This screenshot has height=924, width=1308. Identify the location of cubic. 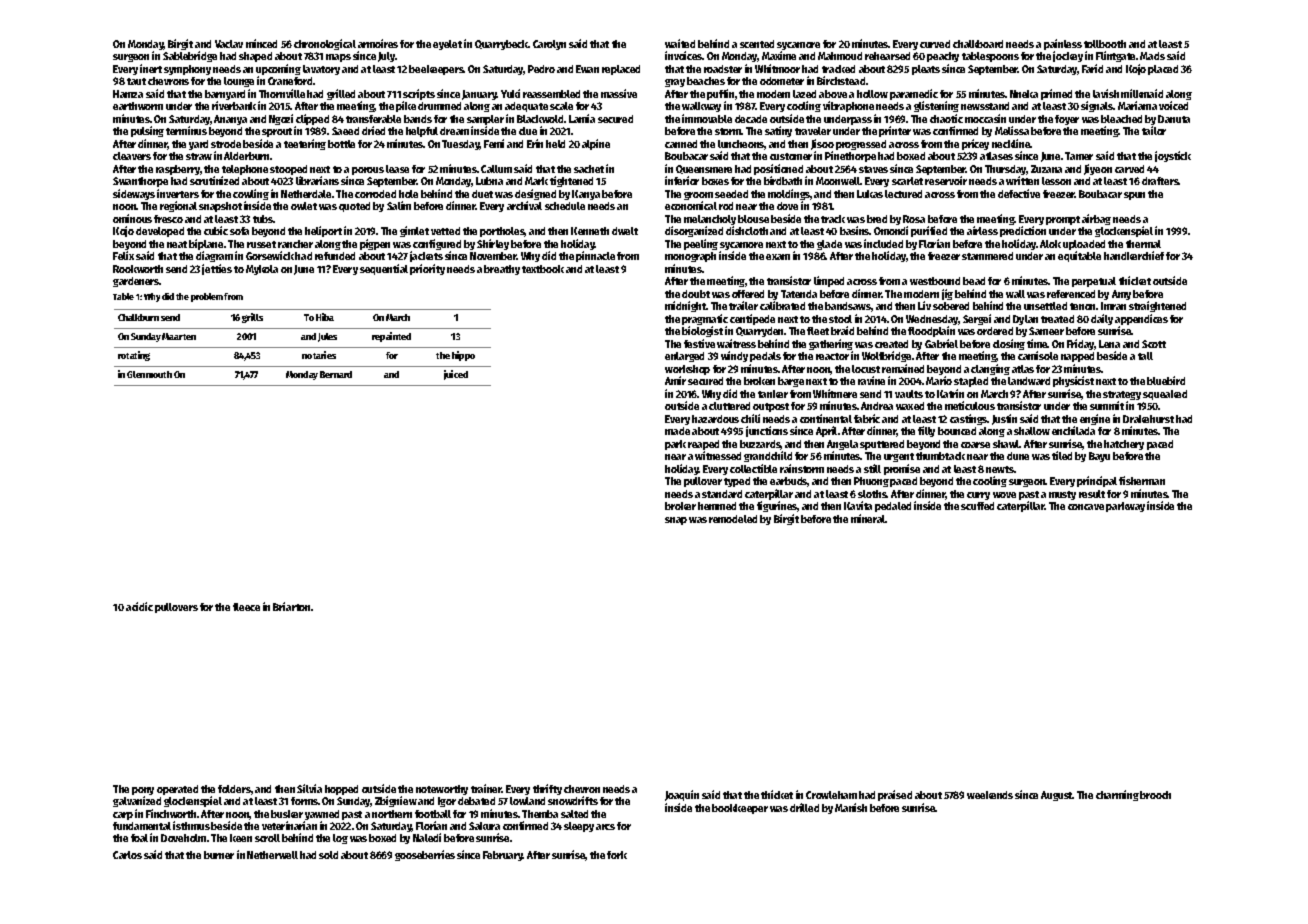
(216, 230).
